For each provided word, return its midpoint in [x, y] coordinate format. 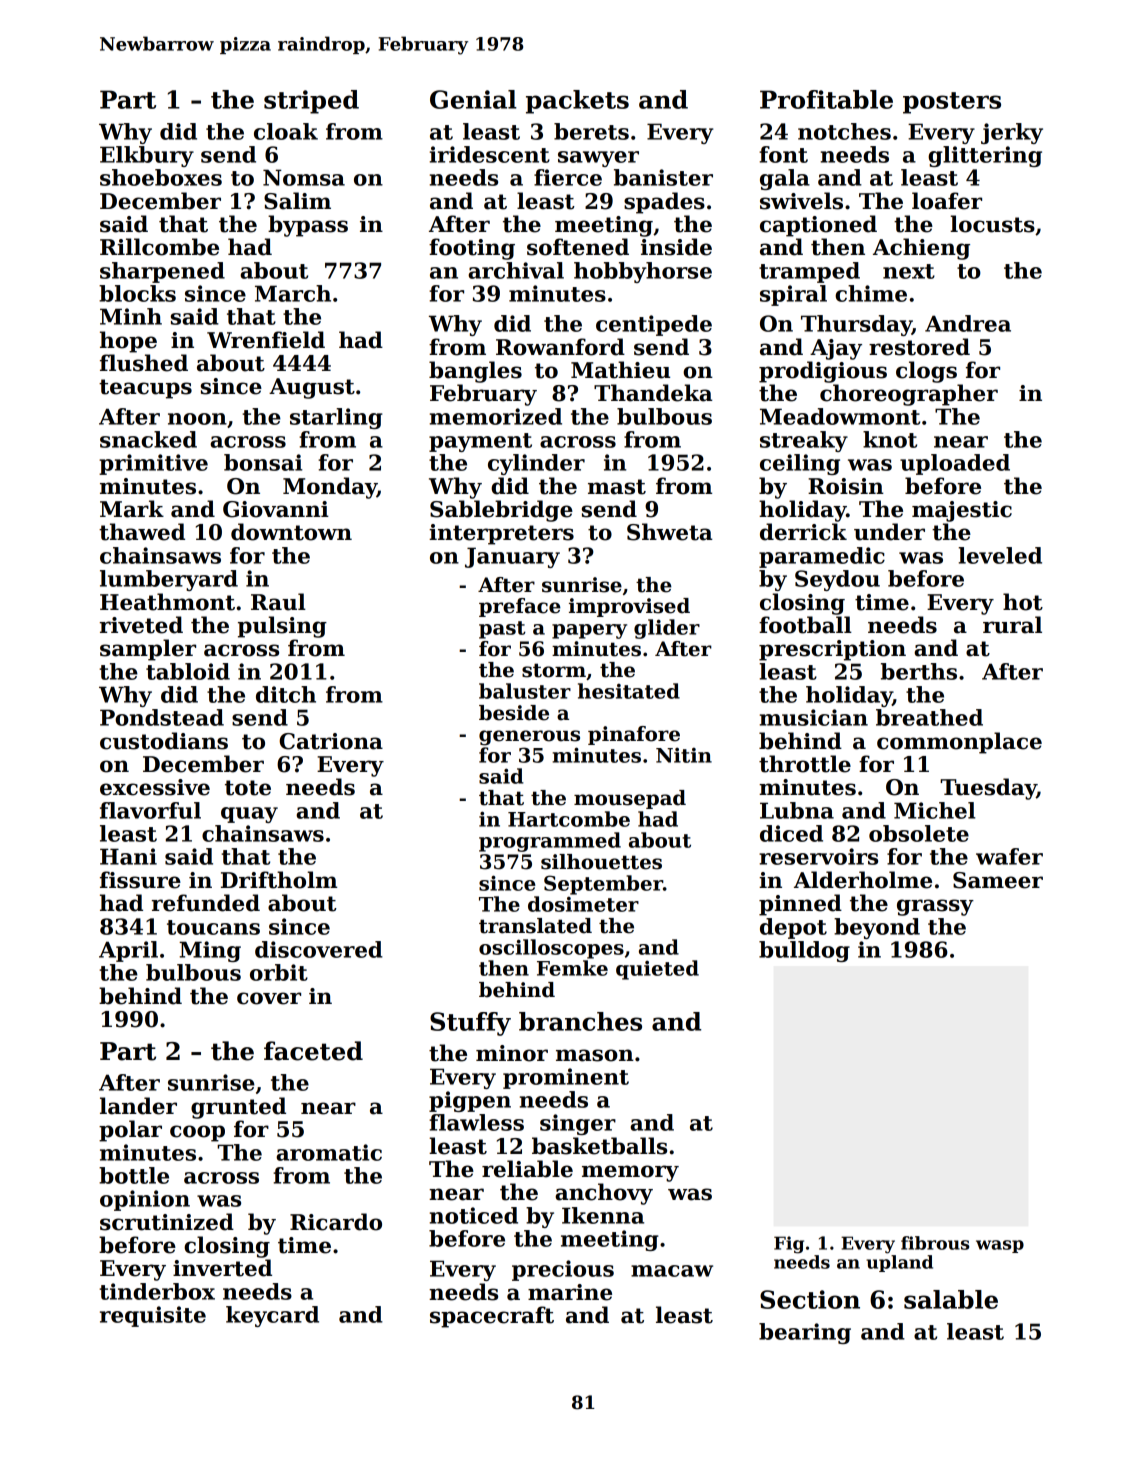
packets [577, 102]
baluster [525, 691]
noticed [474, 1215]
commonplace [959, 743]
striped [311, 102]
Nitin [684, 755]
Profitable [826, 99]
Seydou [837, 580]
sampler [148, 650]
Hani [128, 856]
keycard [272, 1316]
